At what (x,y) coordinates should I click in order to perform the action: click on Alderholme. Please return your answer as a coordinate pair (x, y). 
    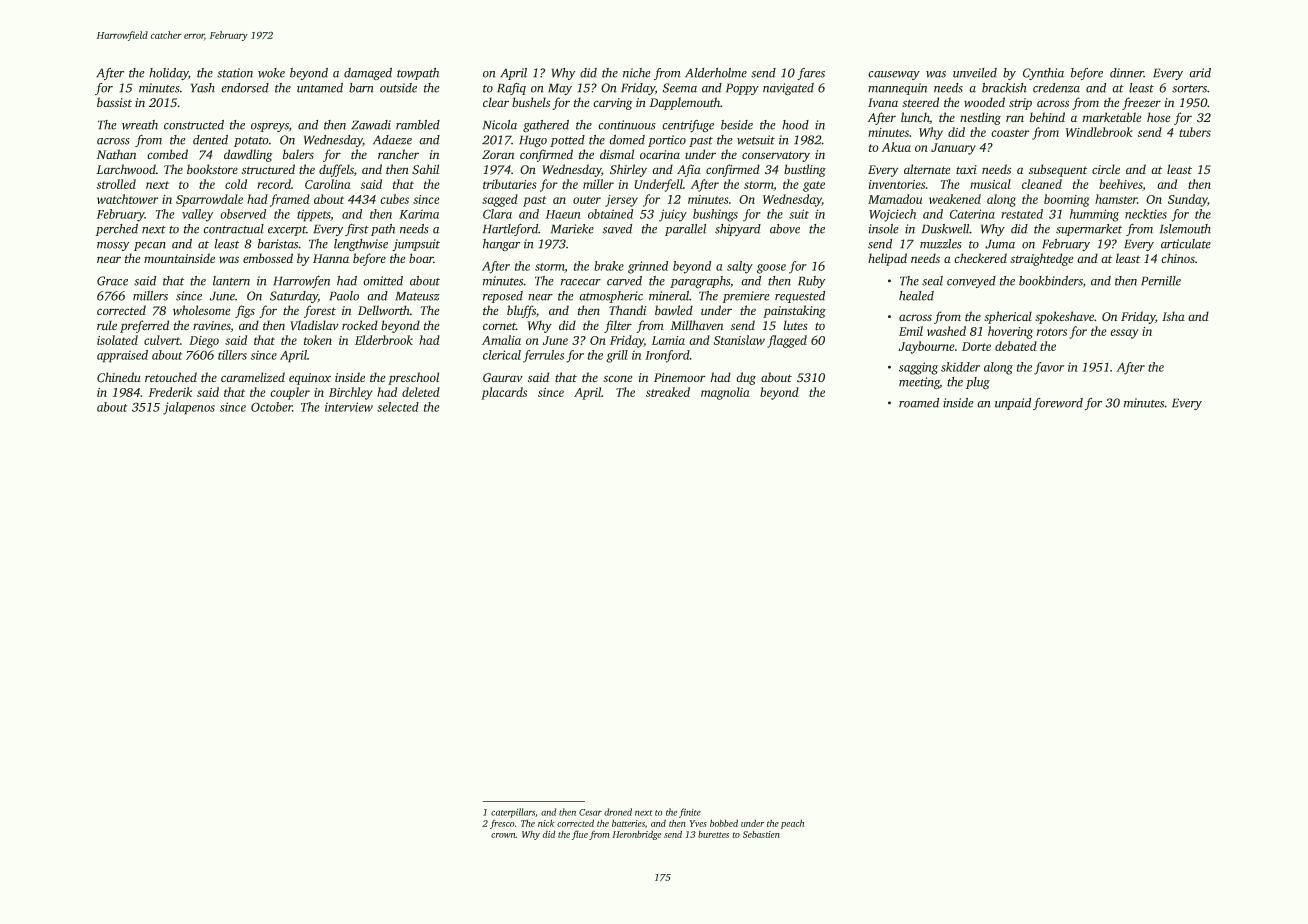
    Looking at the image, I should click on (716, 73).
